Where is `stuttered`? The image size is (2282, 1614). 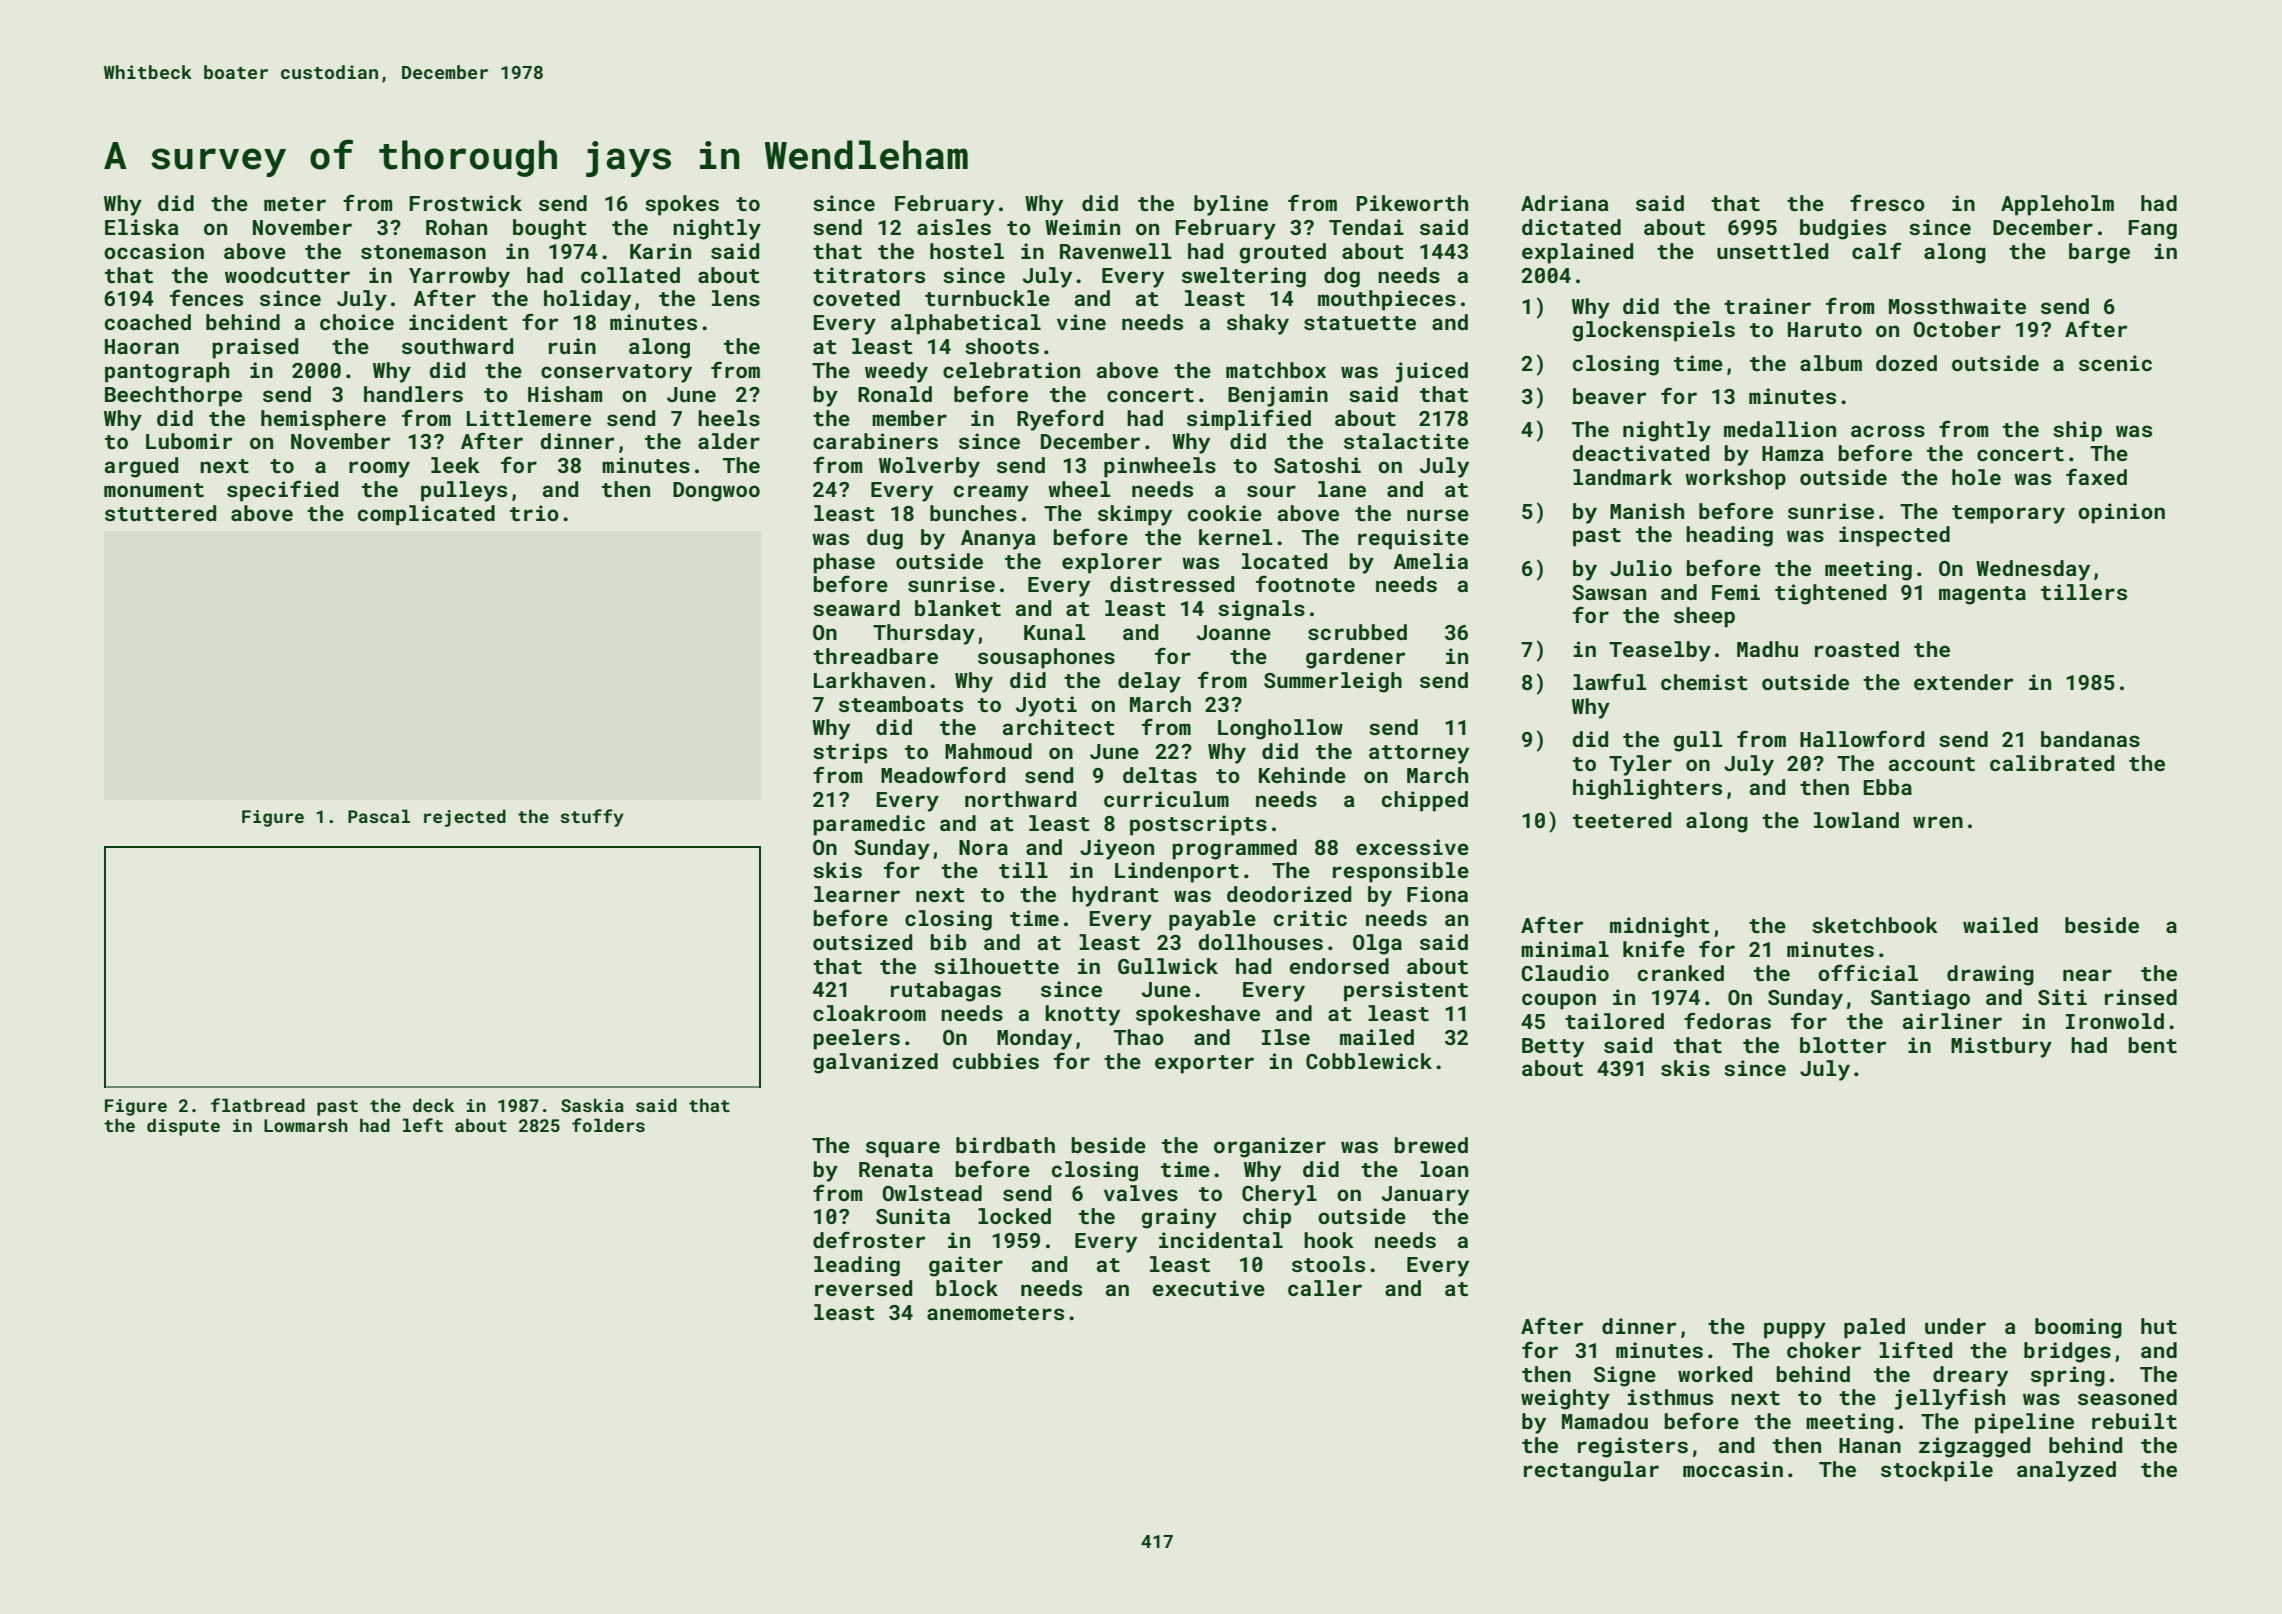 stuttered is located at coordinates (160, 513).
